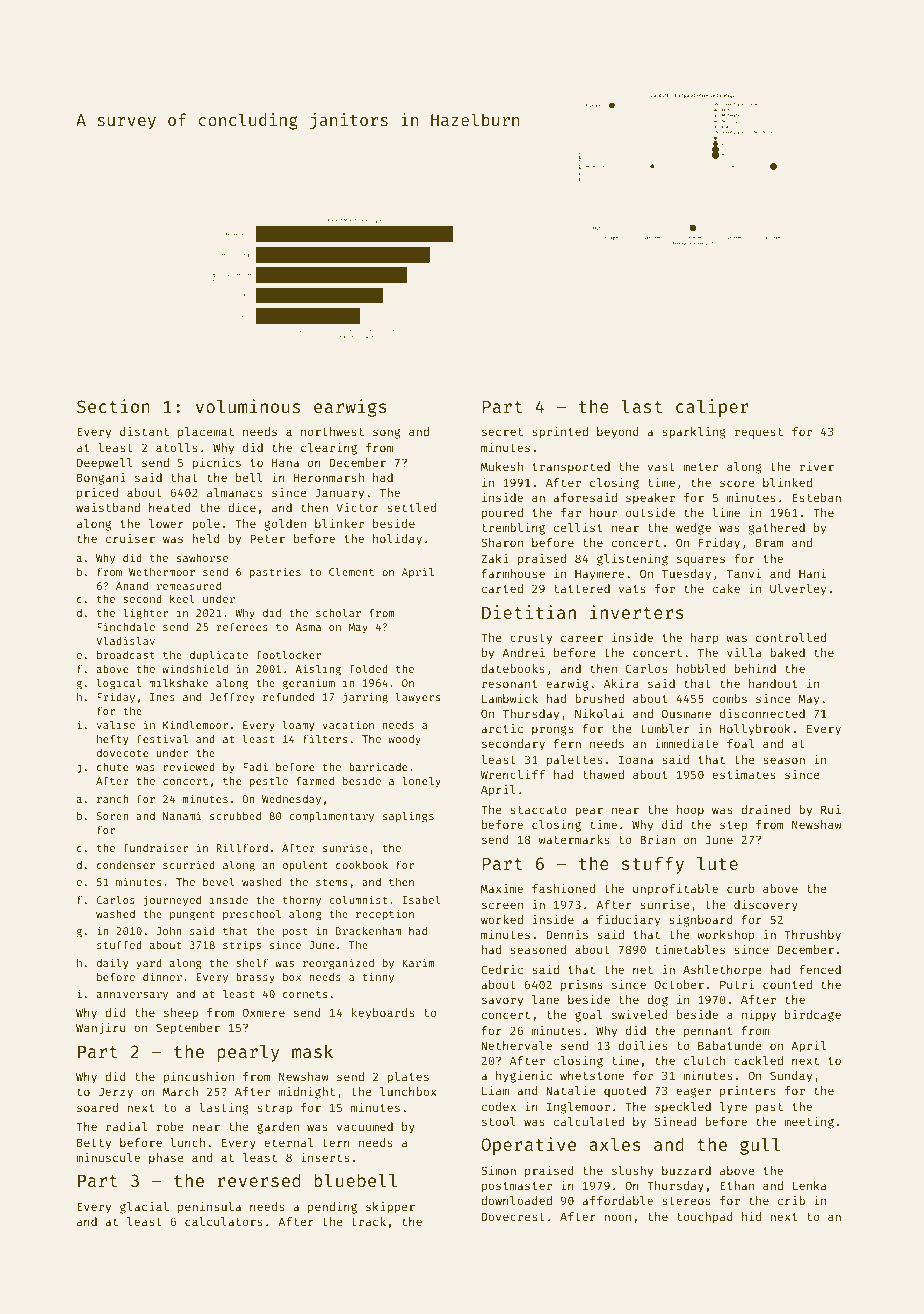 The height and width of the screenshot is (1314, 924). Describe the element at coordinates (224, 1221) in the screenshot. I see `calculators` at that location.
